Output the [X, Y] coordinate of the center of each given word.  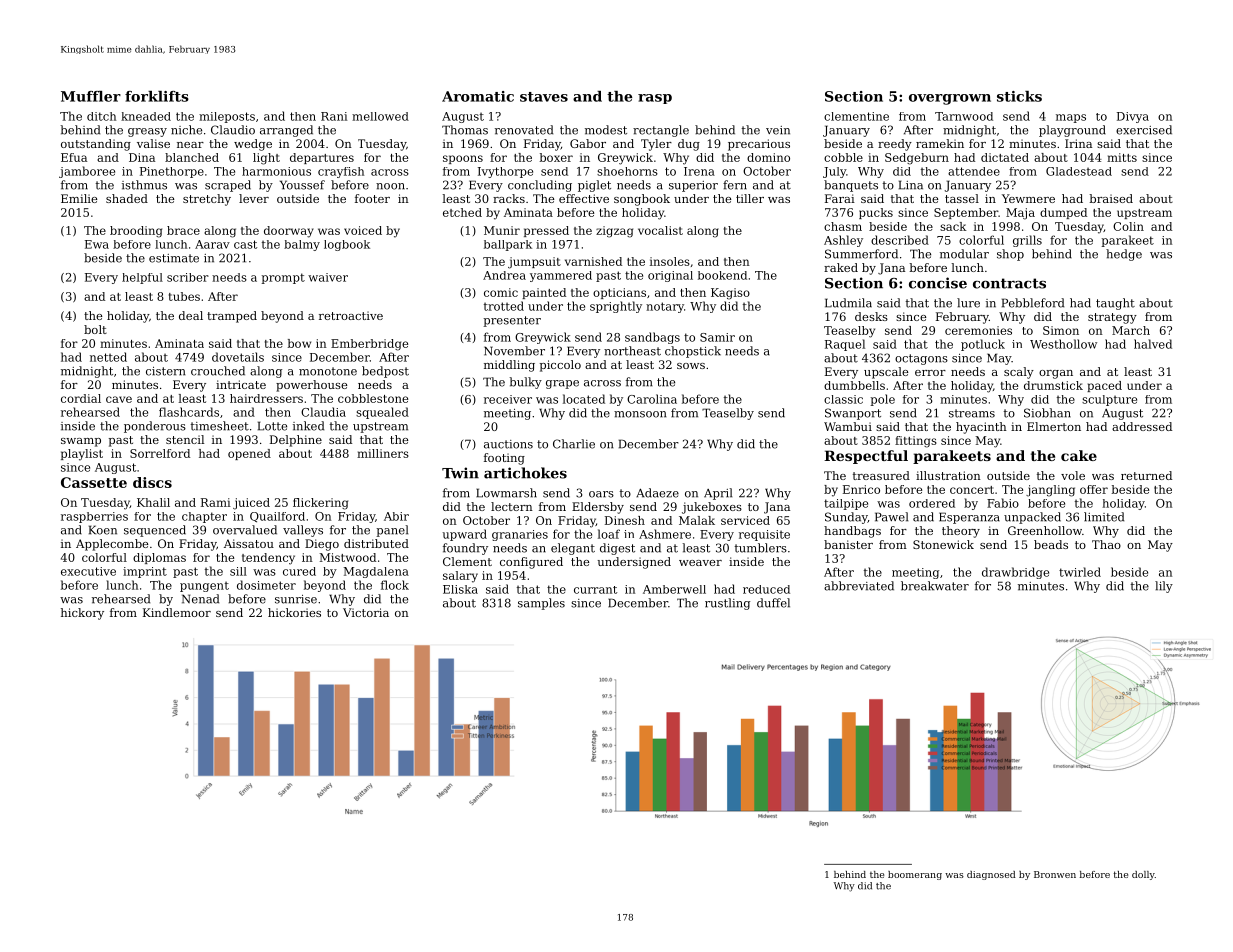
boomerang [915, 875]
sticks [1019, 96]
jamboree [87, 172]
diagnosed [991, 875]
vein [778, 130]
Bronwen [1055, 874]
